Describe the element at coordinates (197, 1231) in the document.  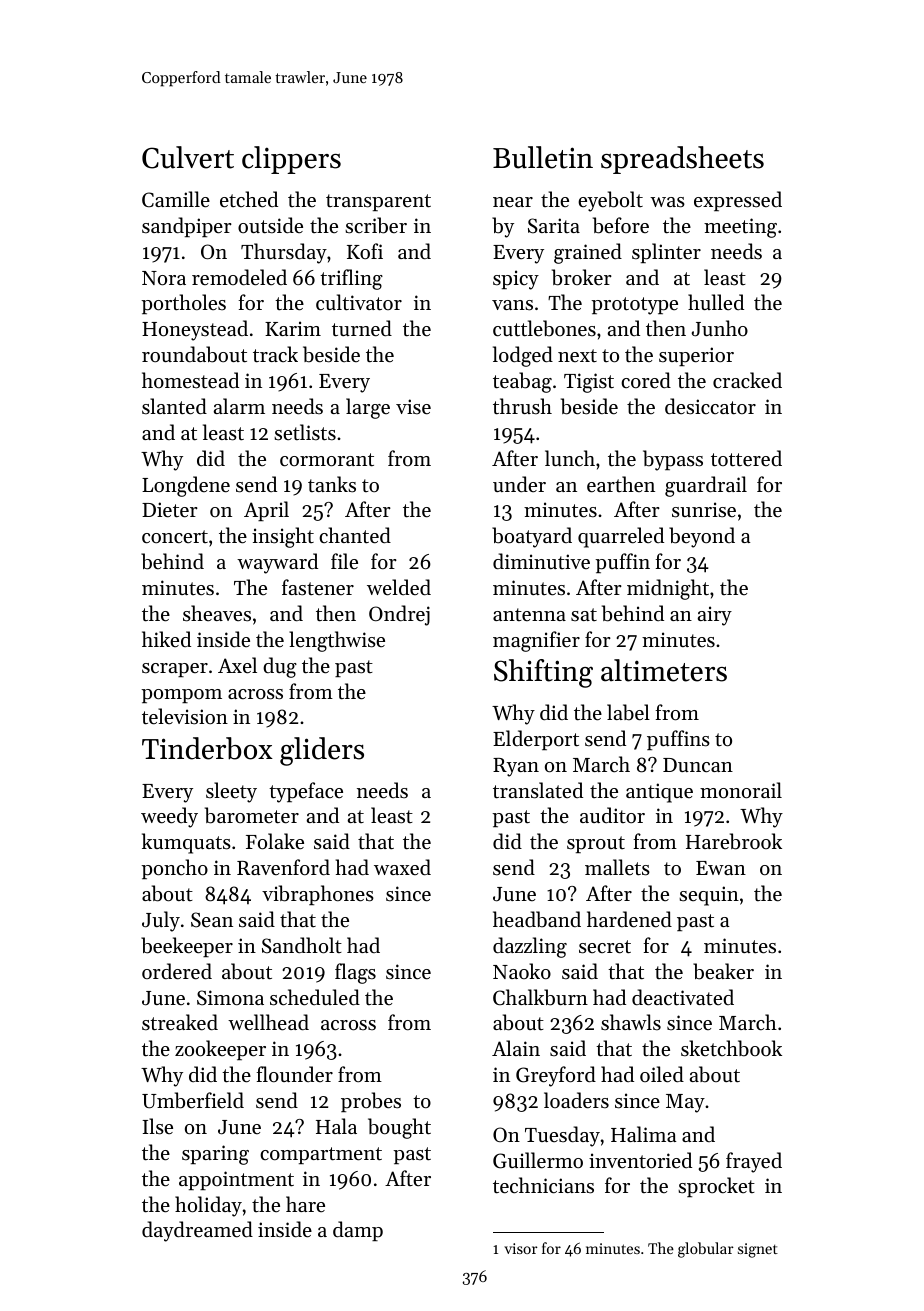
I see `daydreamed` at that location.
